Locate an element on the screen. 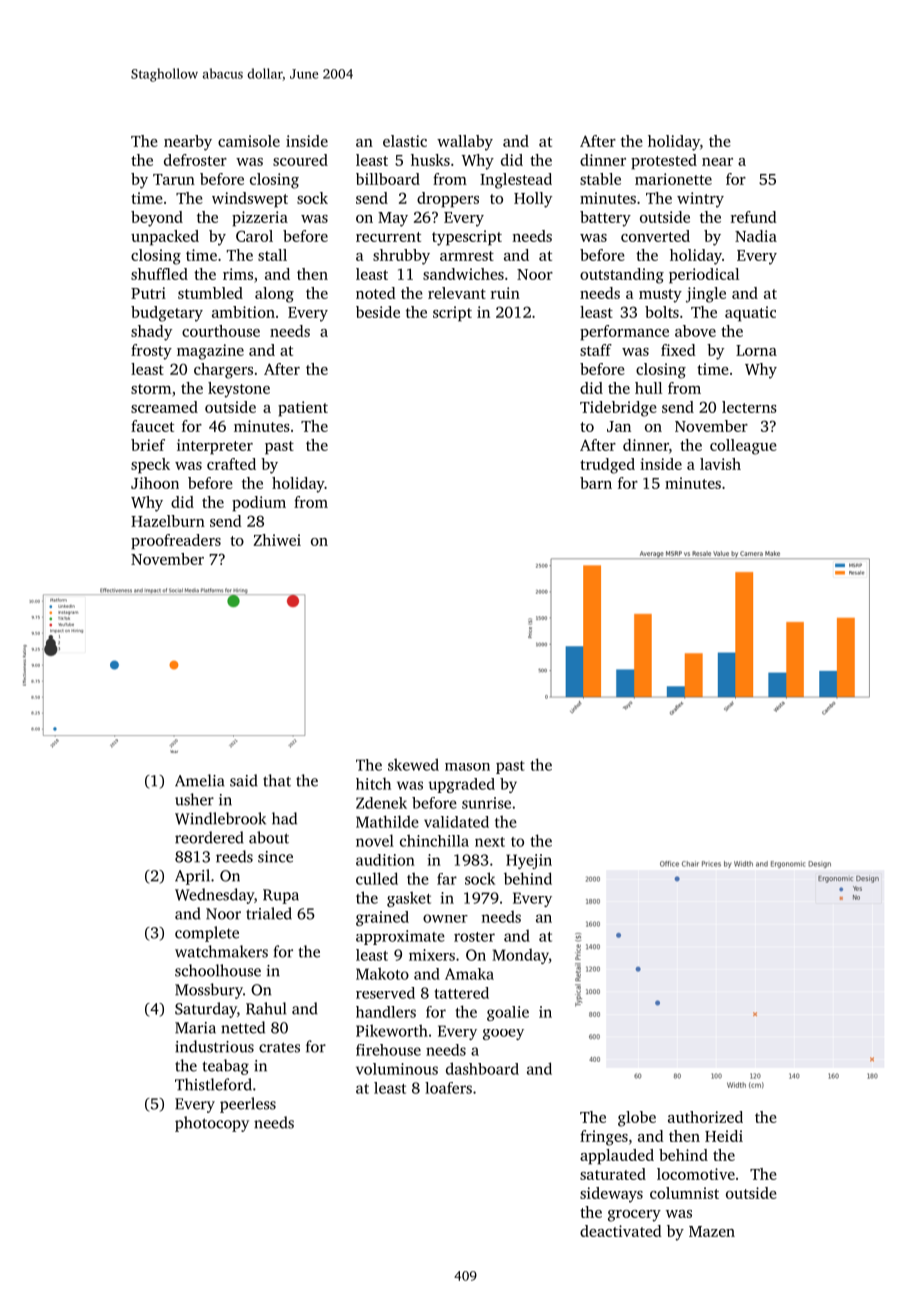 This screenshot has height=1316, width=908. Tidebridge is located at coordinates (618, 409).
